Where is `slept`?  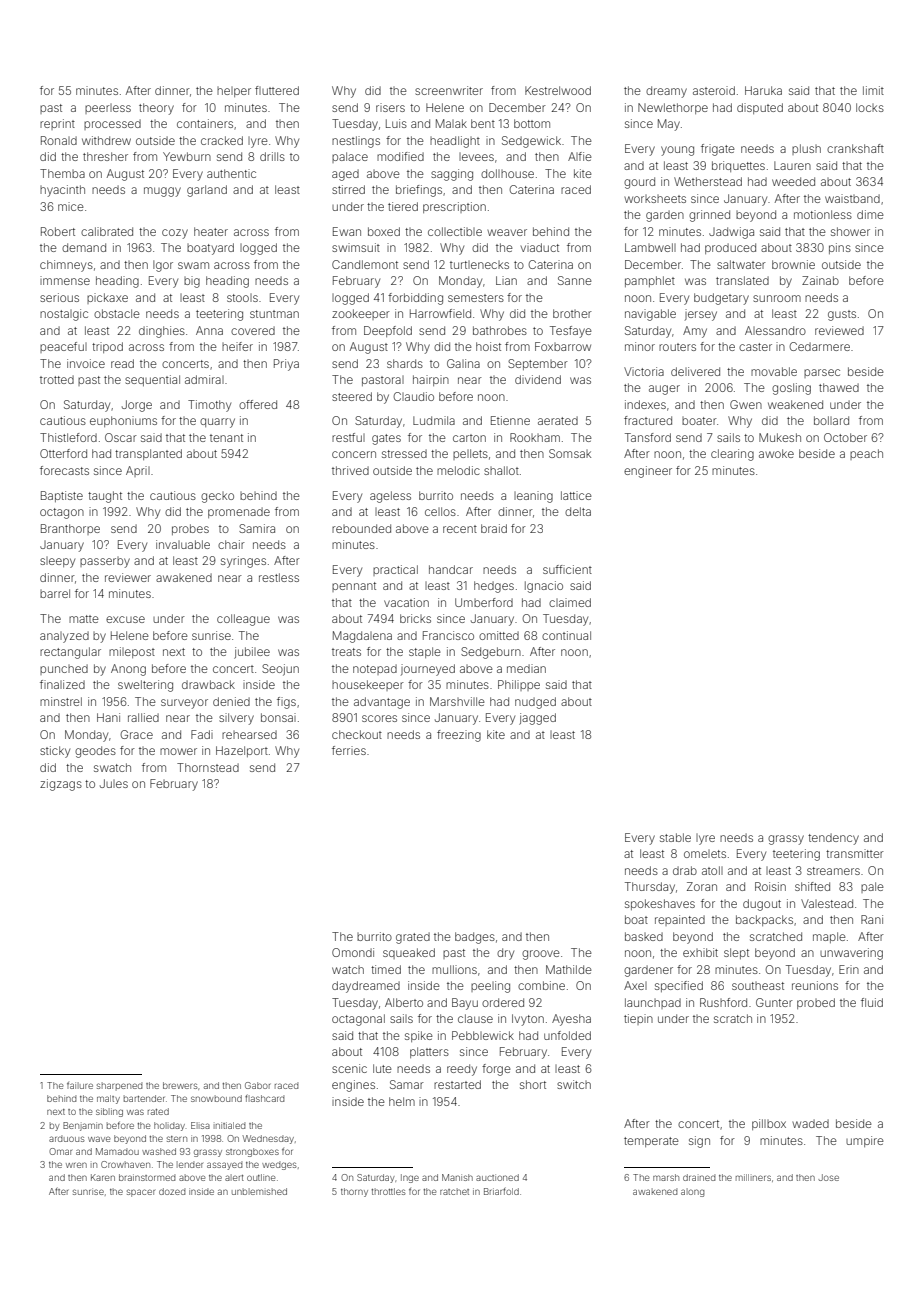
slept is located at coordinates (736, 953).
